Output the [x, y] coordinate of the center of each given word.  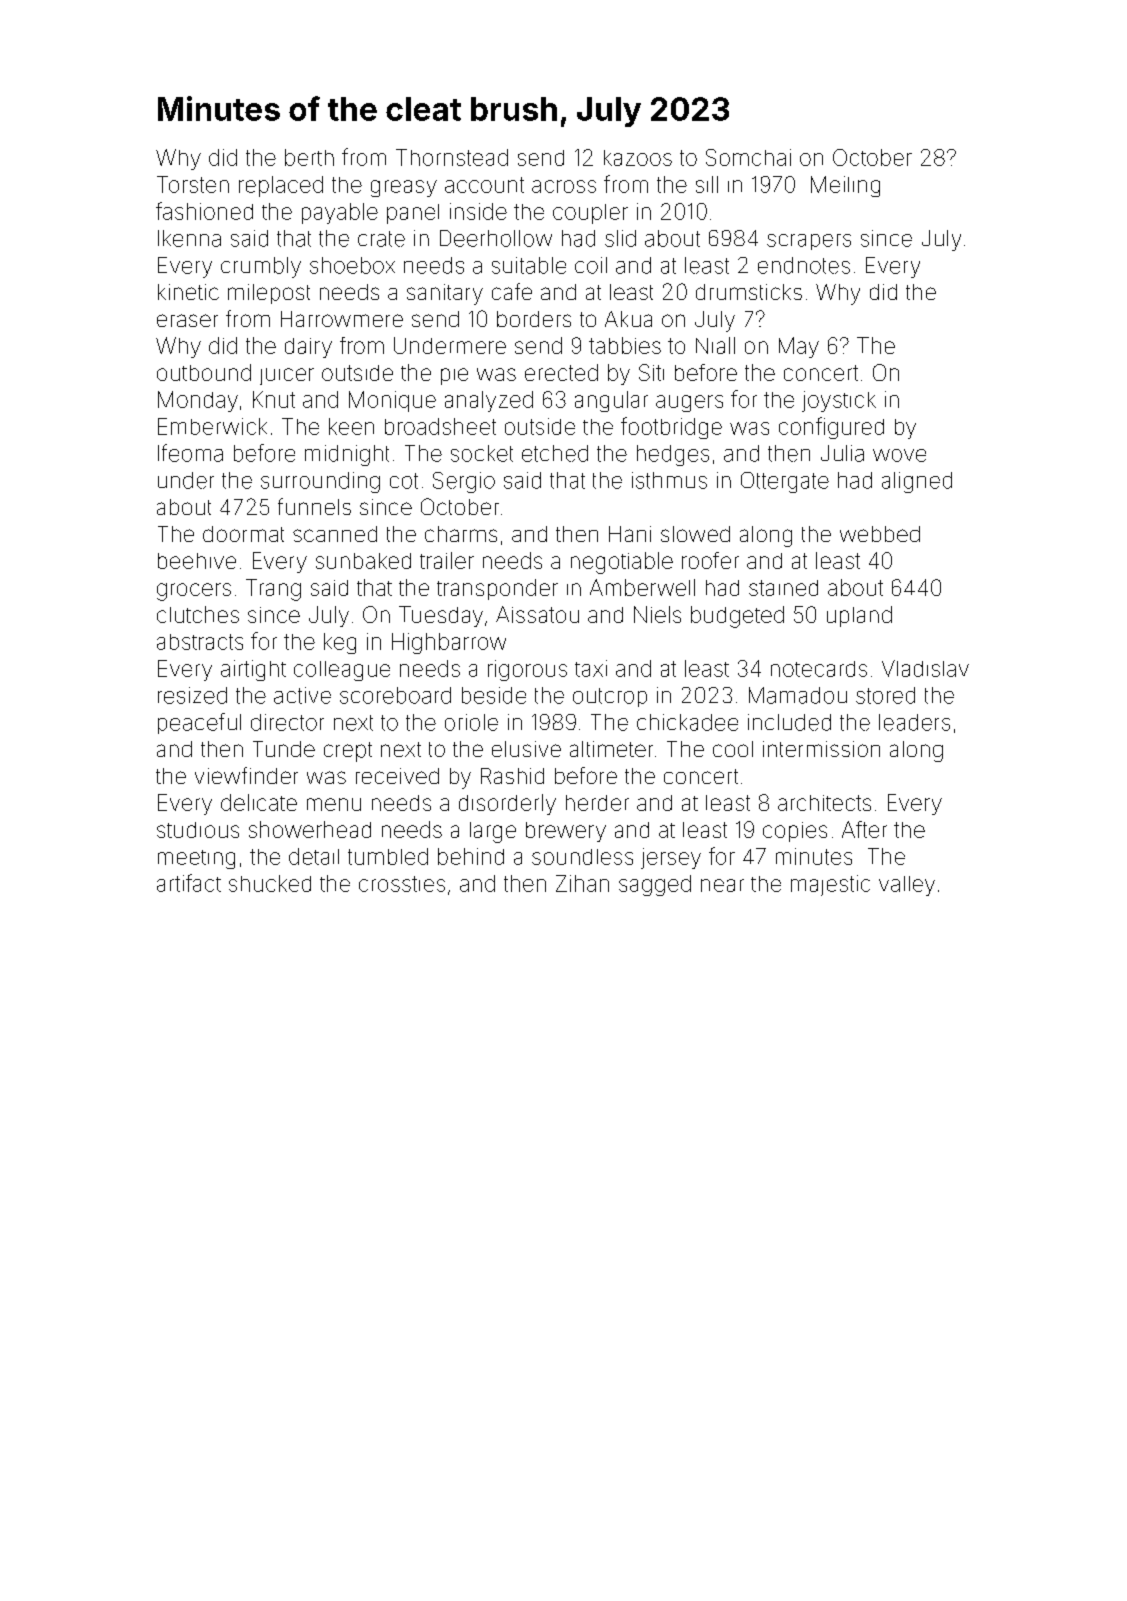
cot [404, 481]
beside [494, 695]
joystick [839, 401]
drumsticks [749, 292]
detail [314, 856]
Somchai [748, 157]
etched [555, 453]
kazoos [638, 158]
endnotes [804, 265]
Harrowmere [342, 319]
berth [309, 157]
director [287, 722]
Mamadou [798, 695]
